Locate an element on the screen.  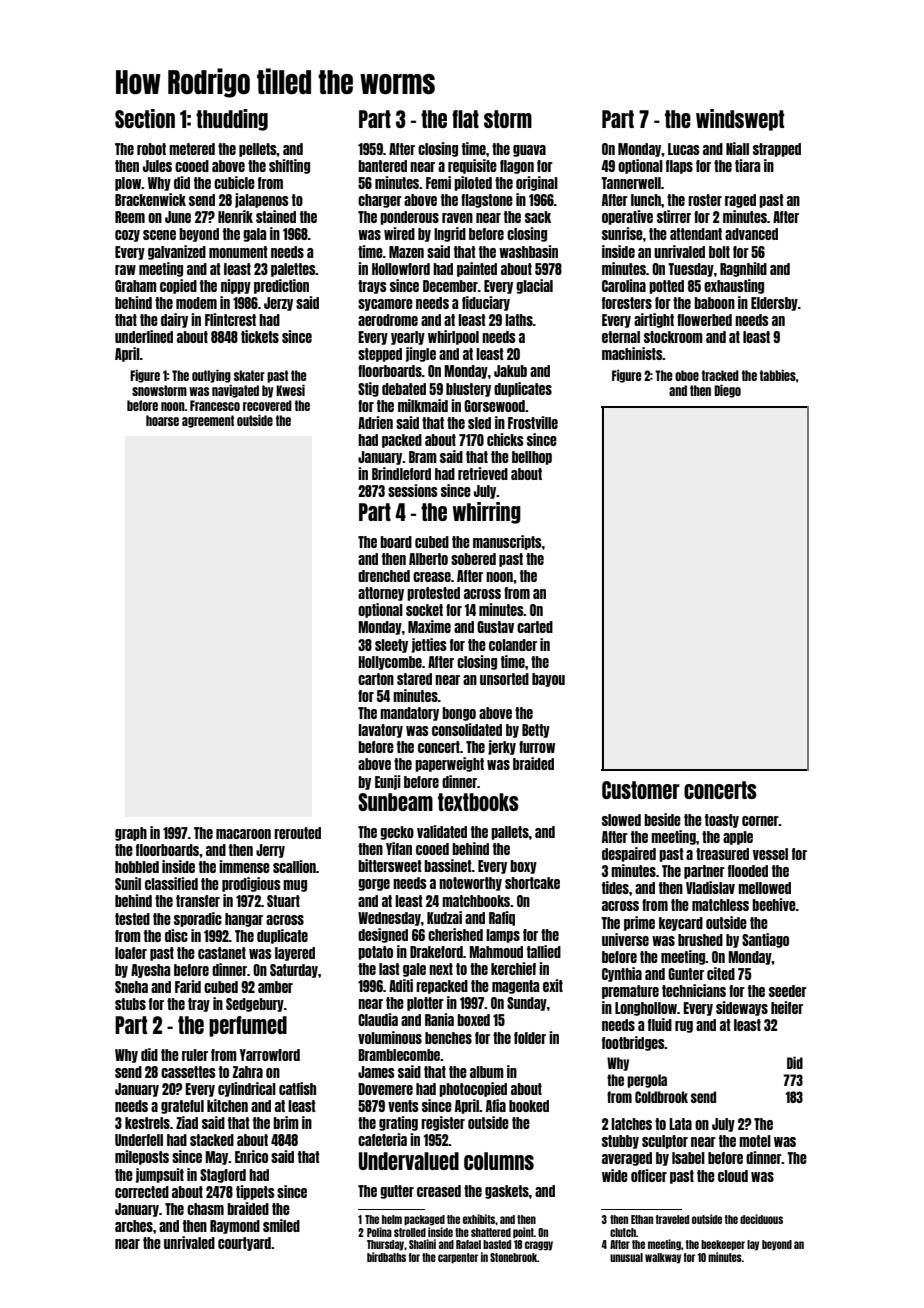
strapped is located at coordinates (777, 150).
